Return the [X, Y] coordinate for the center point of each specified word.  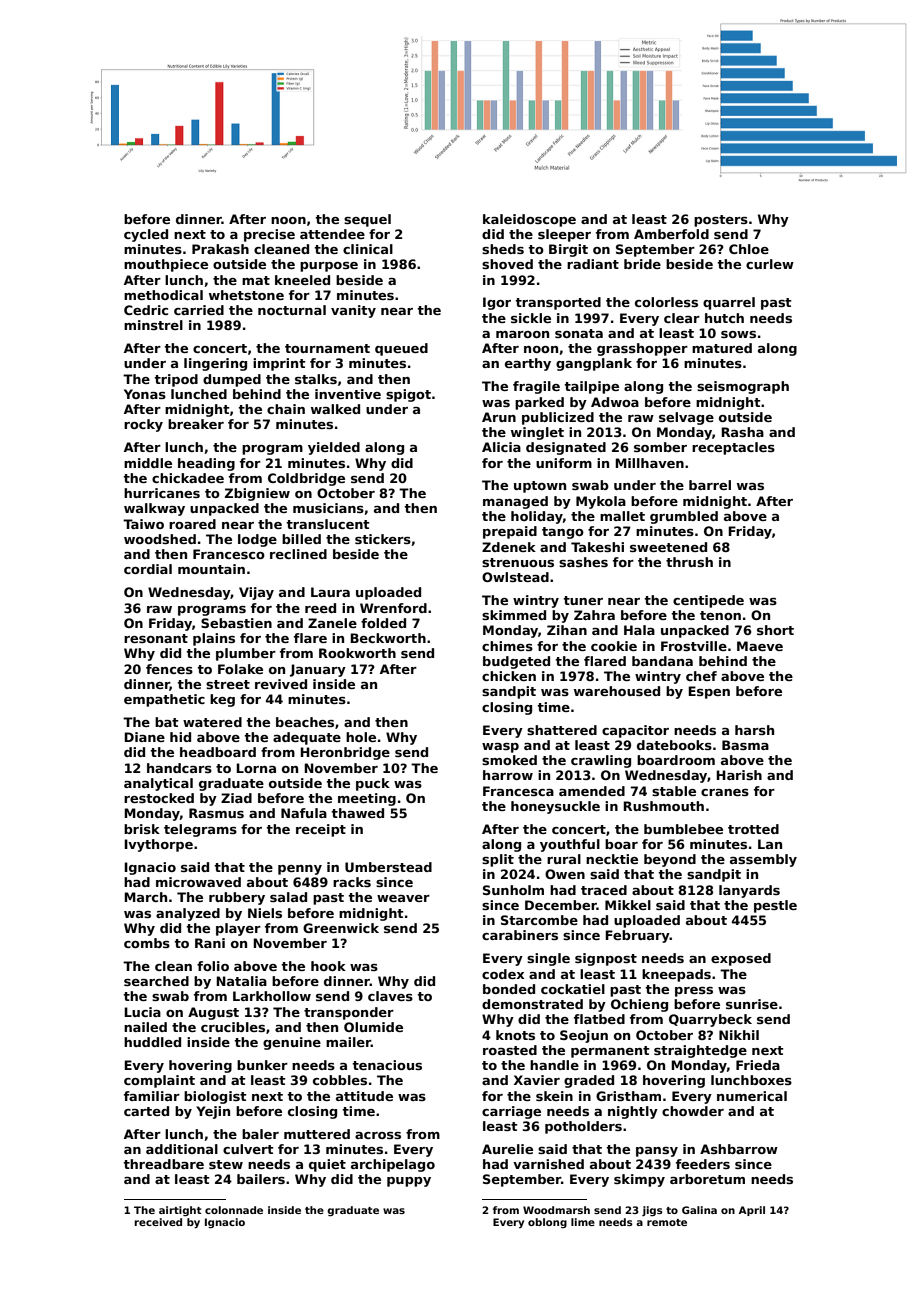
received [158, 1222]
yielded [334, 448]
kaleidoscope [529, 220]
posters [721, 221]
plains [214, 639]
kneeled [302, 280]
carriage [511, 1112]
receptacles [733, 448]
